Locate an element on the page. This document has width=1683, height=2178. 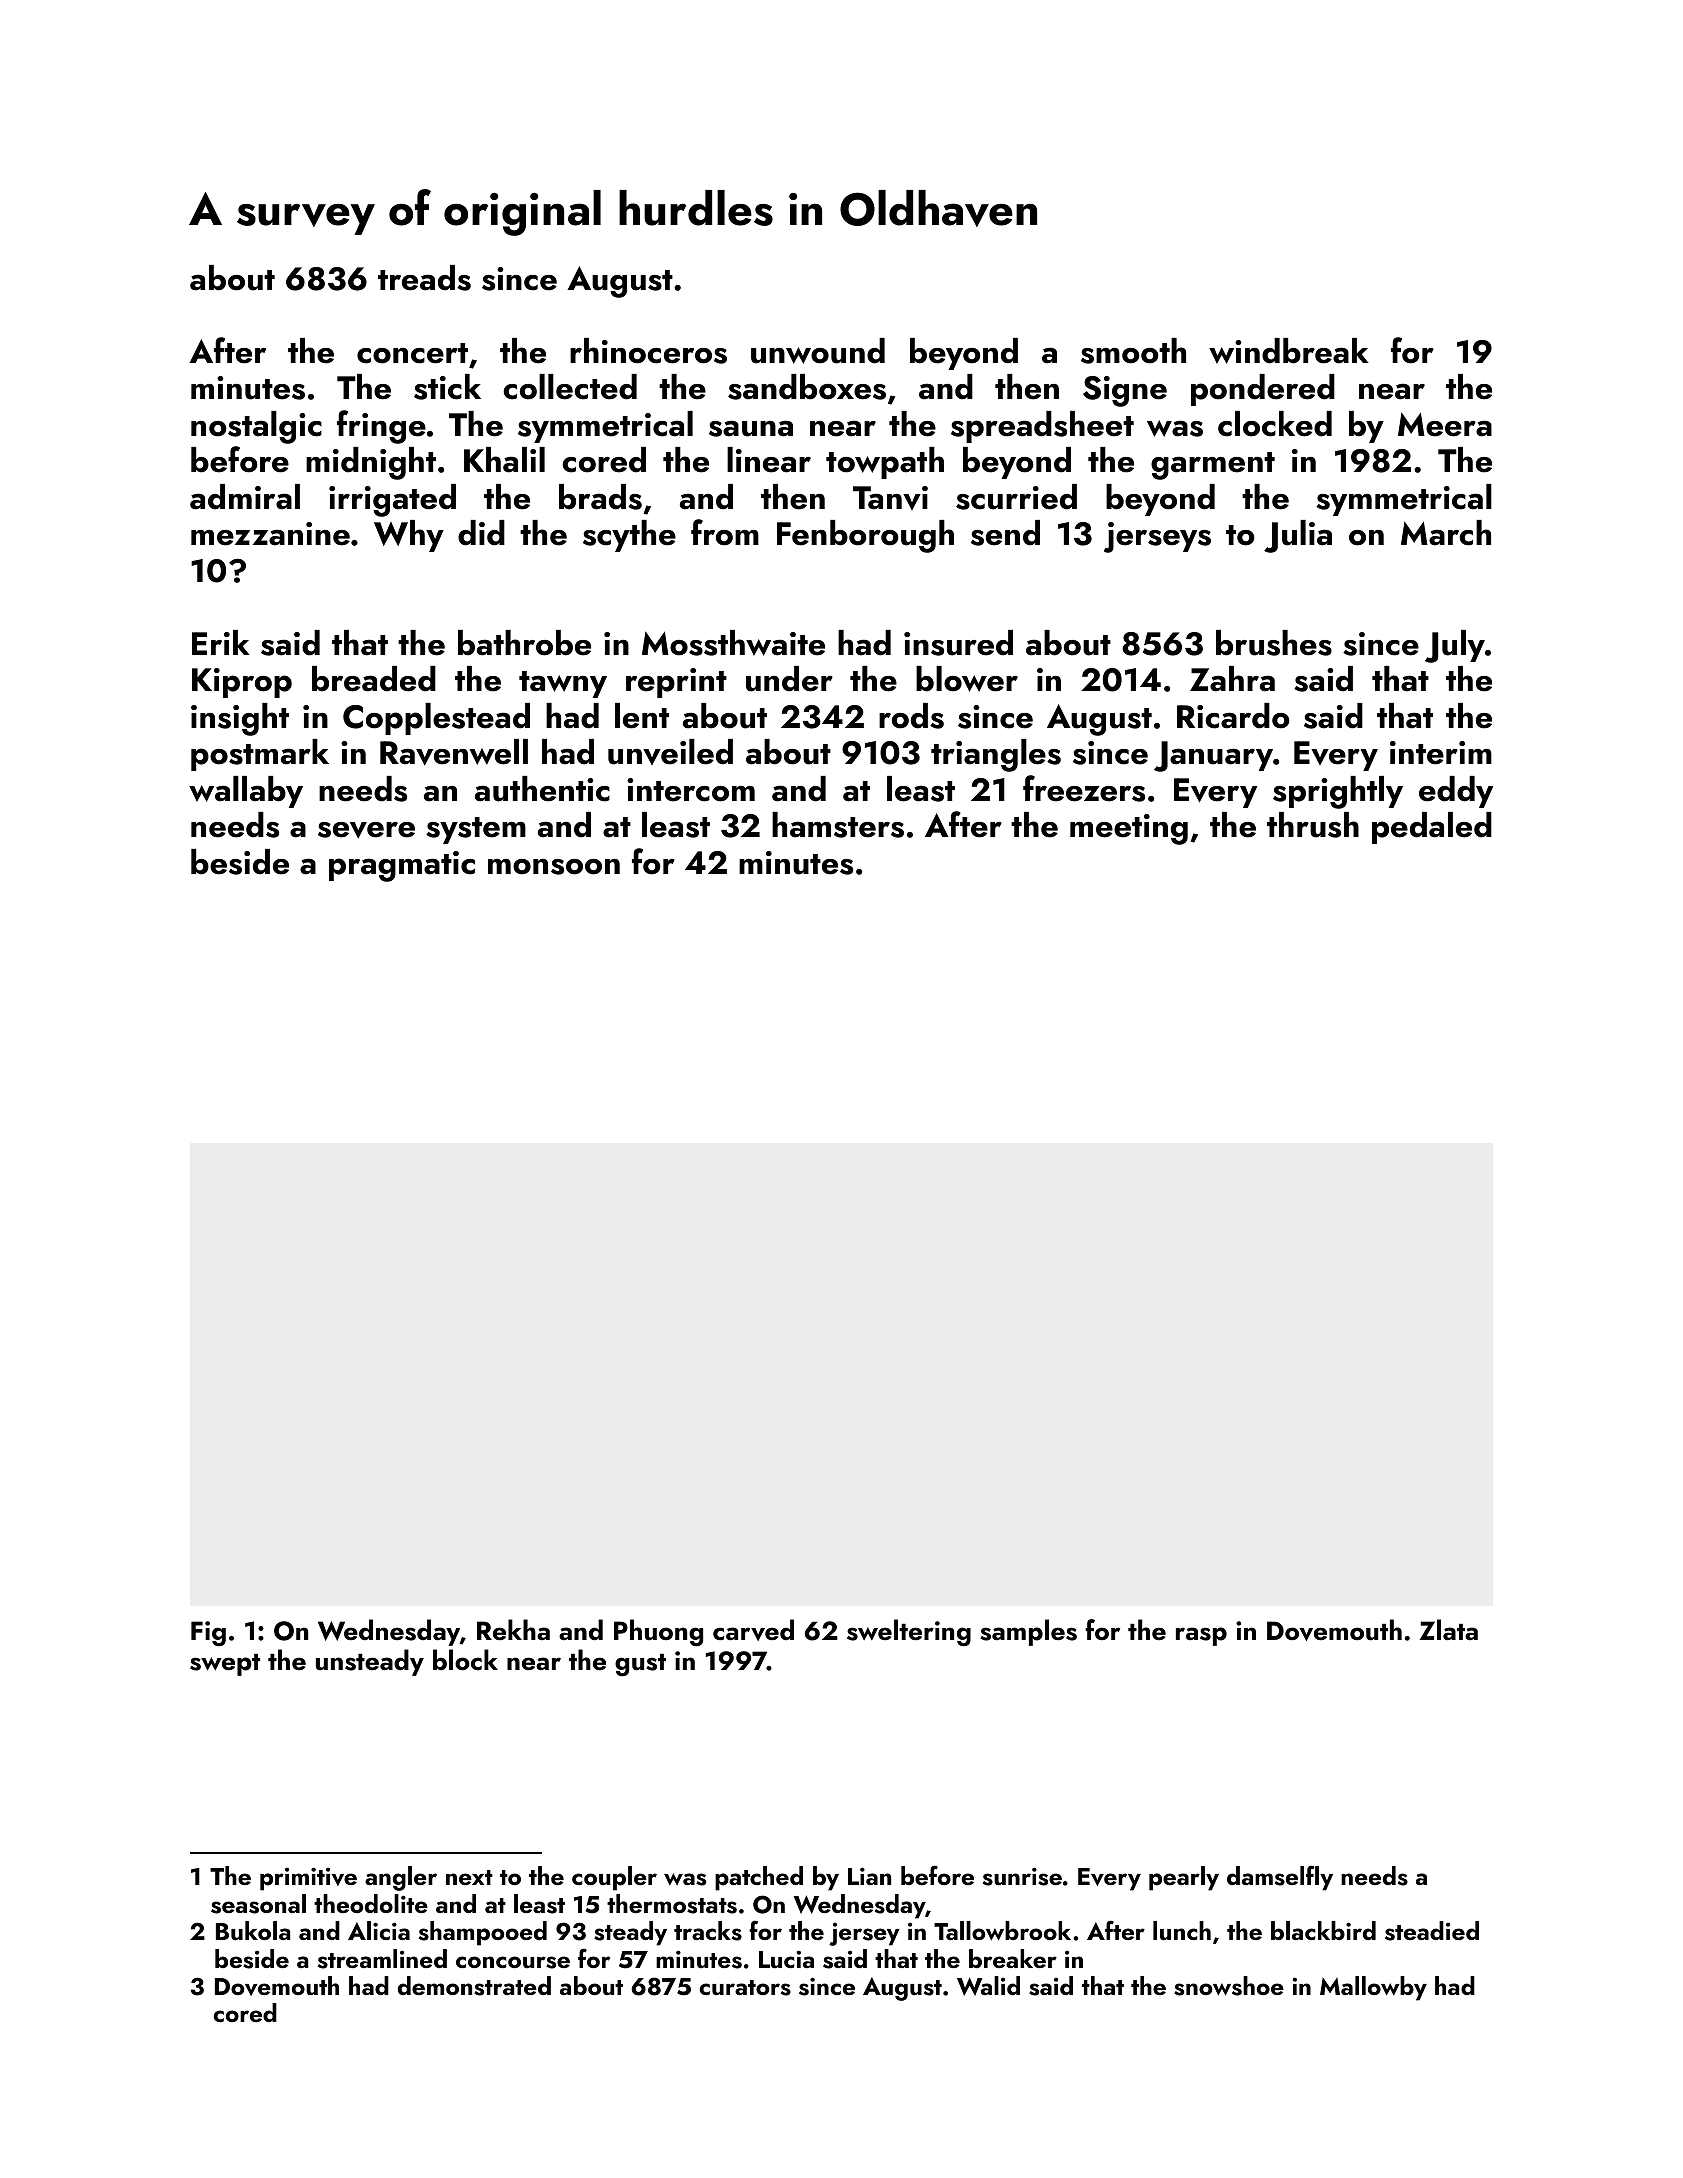
swept is located at coordinates (225, 1665).
